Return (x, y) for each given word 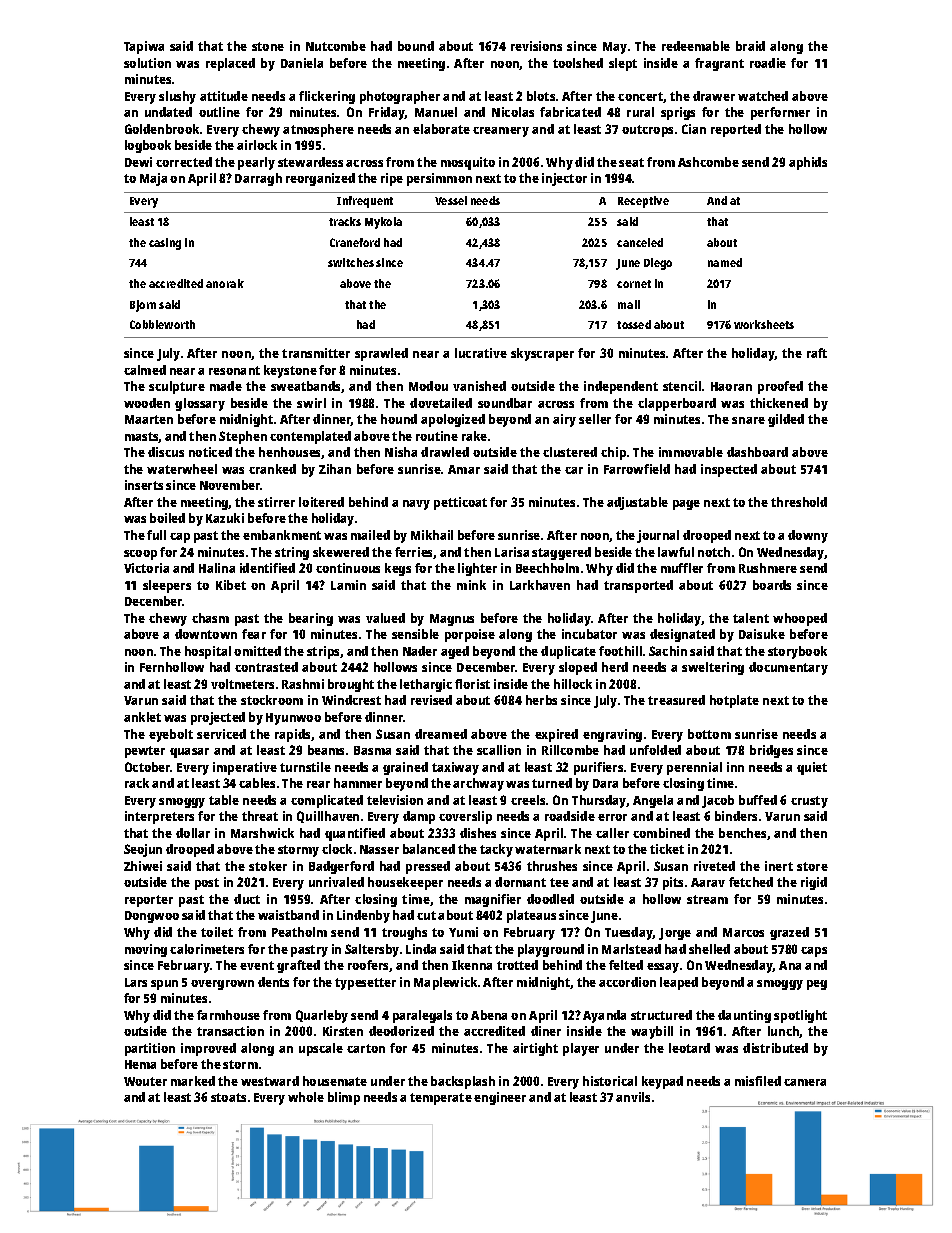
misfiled (758, 1081)
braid (750, 46)
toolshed (578, 63)
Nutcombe (336, 46)
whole (306, 1097)
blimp (344, 1098)
